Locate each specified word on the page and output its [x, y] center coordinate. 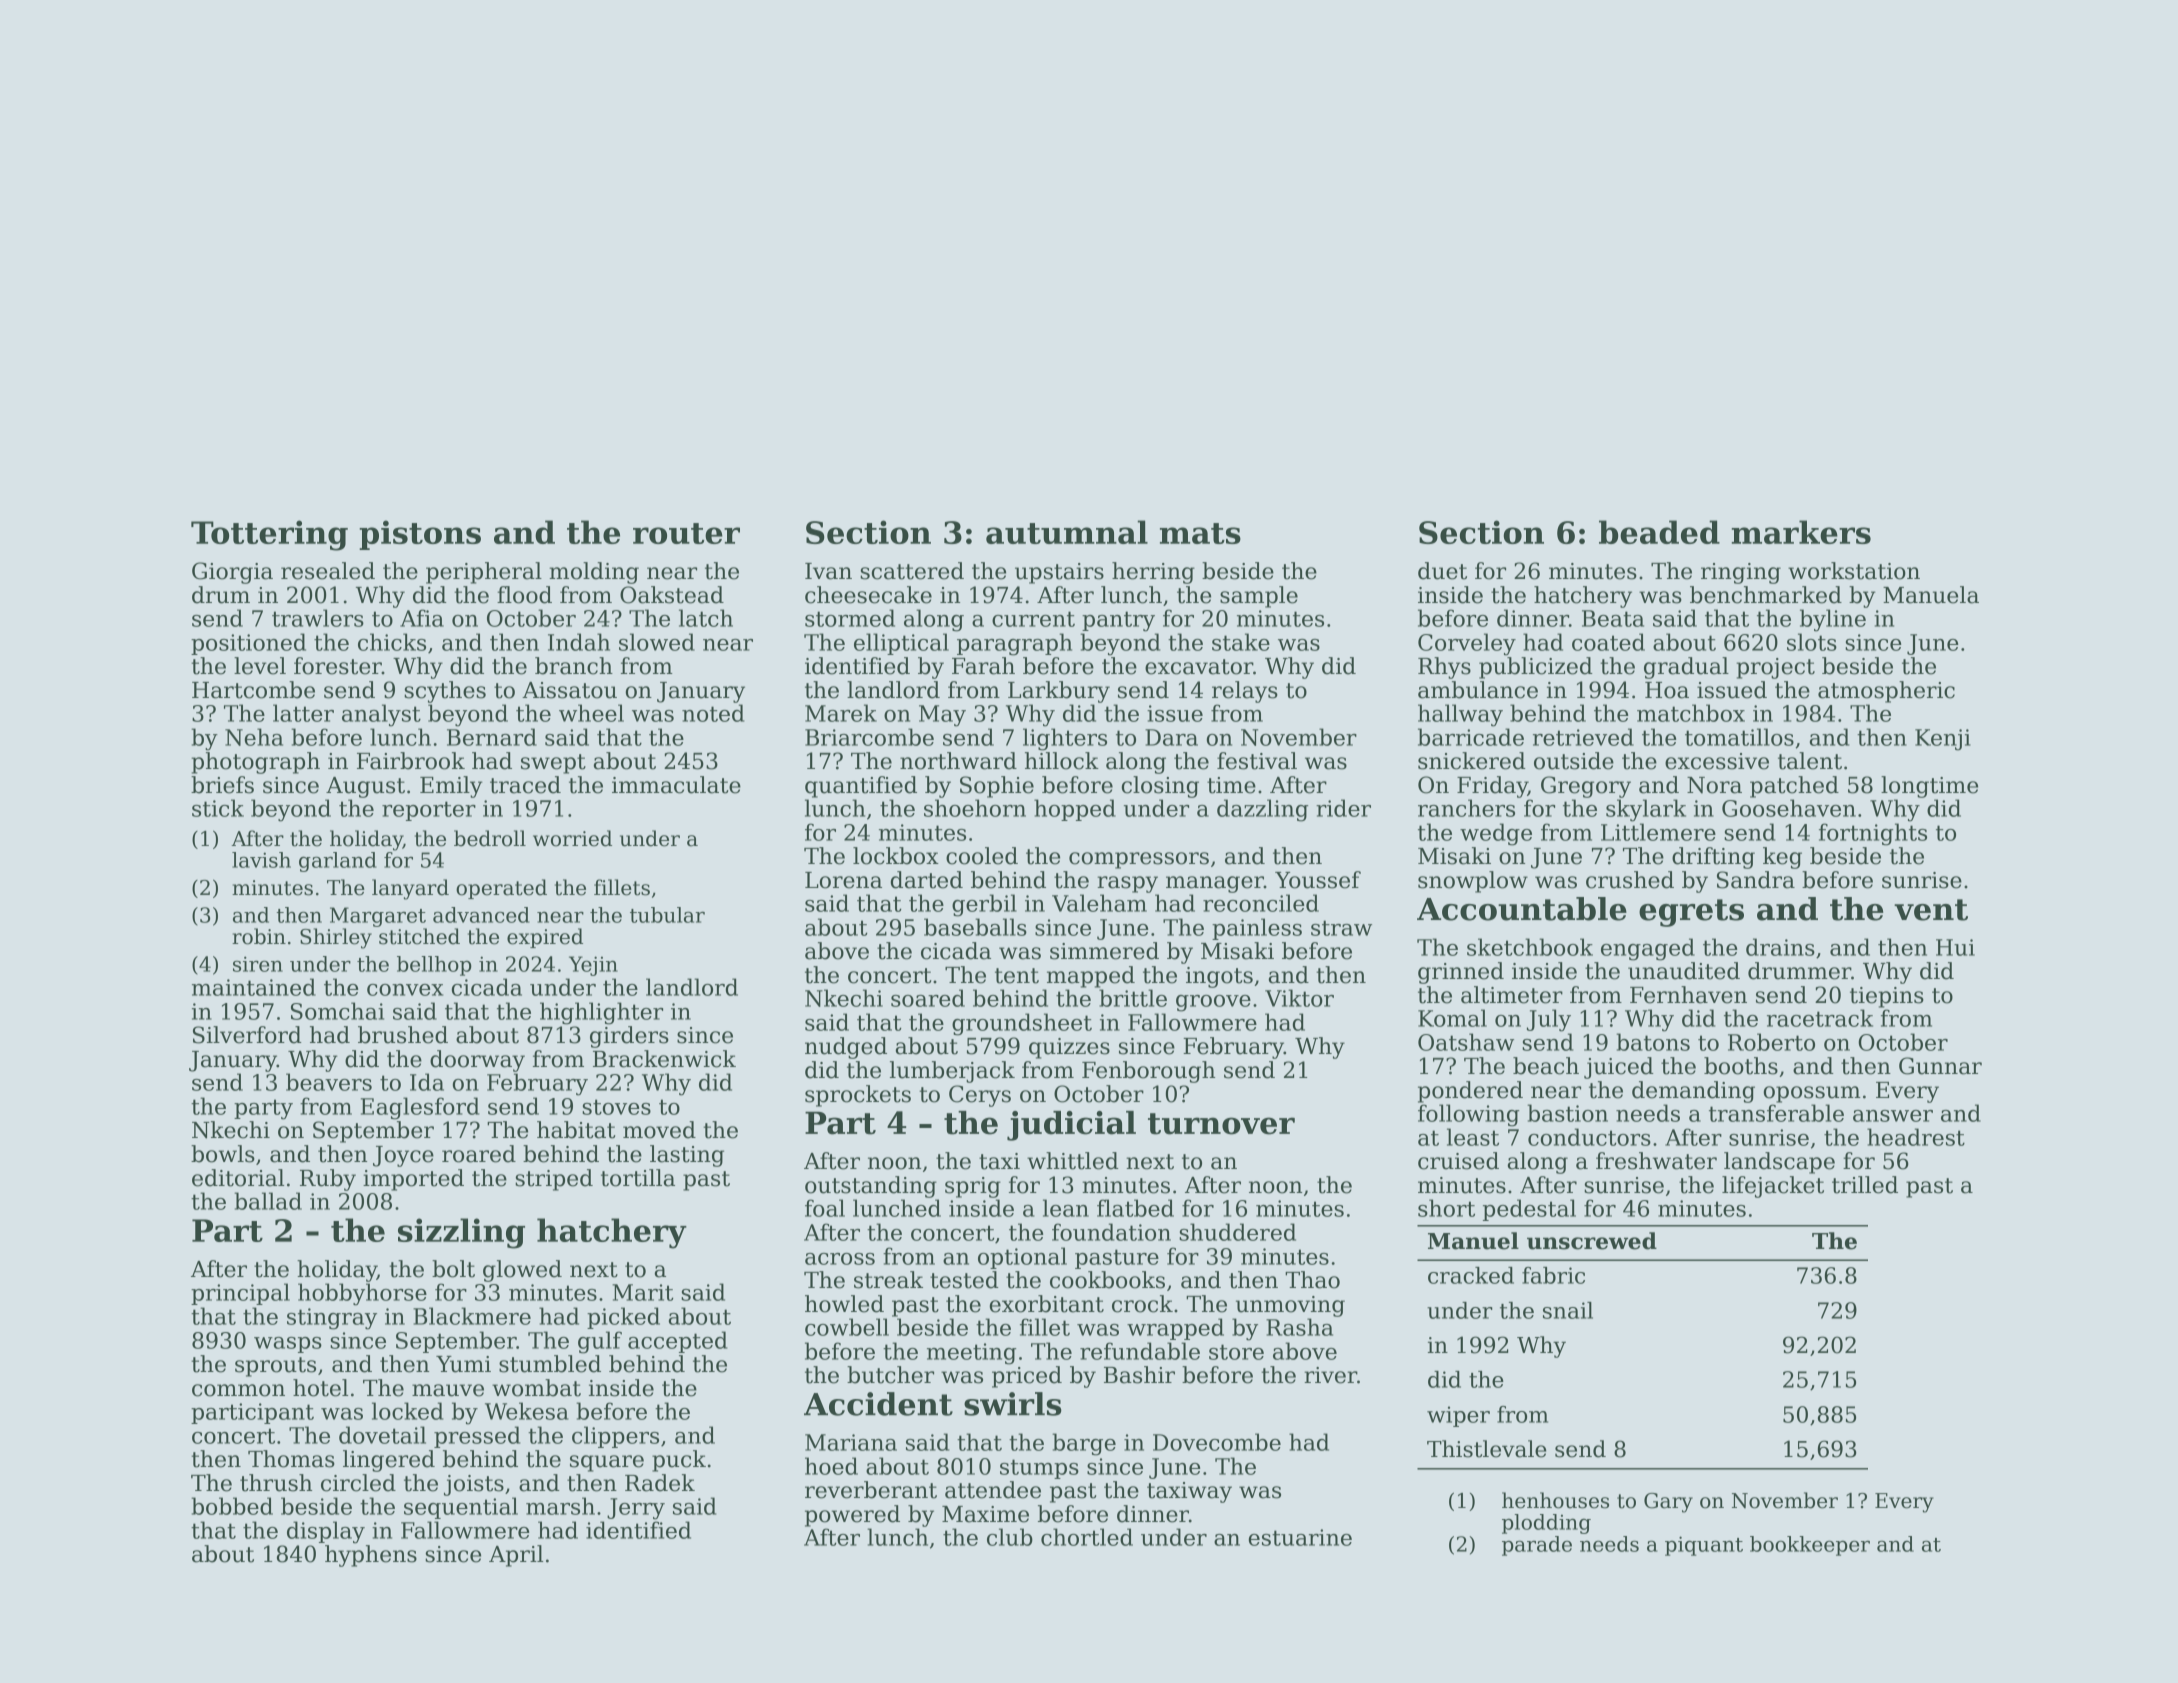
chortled [1087, 1537]
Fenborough [1148, 1072]
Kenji [1943, 740]
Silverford [247, 1035]
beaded [1659, 532]
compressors [1139, 860]
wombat [536, 1388]
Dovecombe [1217, 1442]
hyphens [371, 1556]
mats [1200, 533]
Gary [1668, 1503]
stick [218, 808]
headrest [1916, 1137]
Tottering [269, 535]
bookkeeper [1810, 1546]
